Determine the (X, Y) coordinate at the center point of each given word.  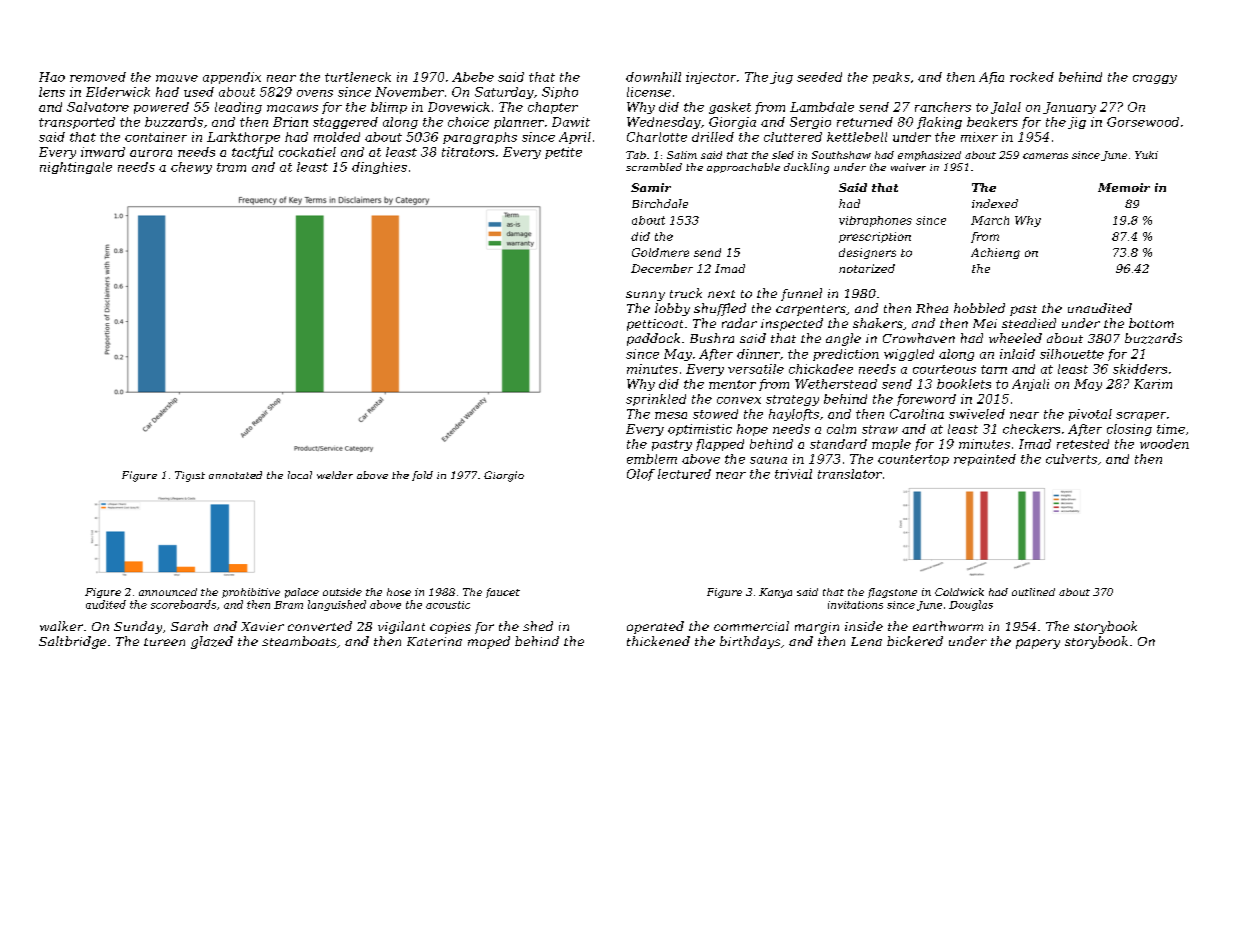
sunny (645, 296)
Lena (866, 641)
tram (231, 167)
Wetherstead (836, 384)
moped (489, 642)
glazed (212, 642)
